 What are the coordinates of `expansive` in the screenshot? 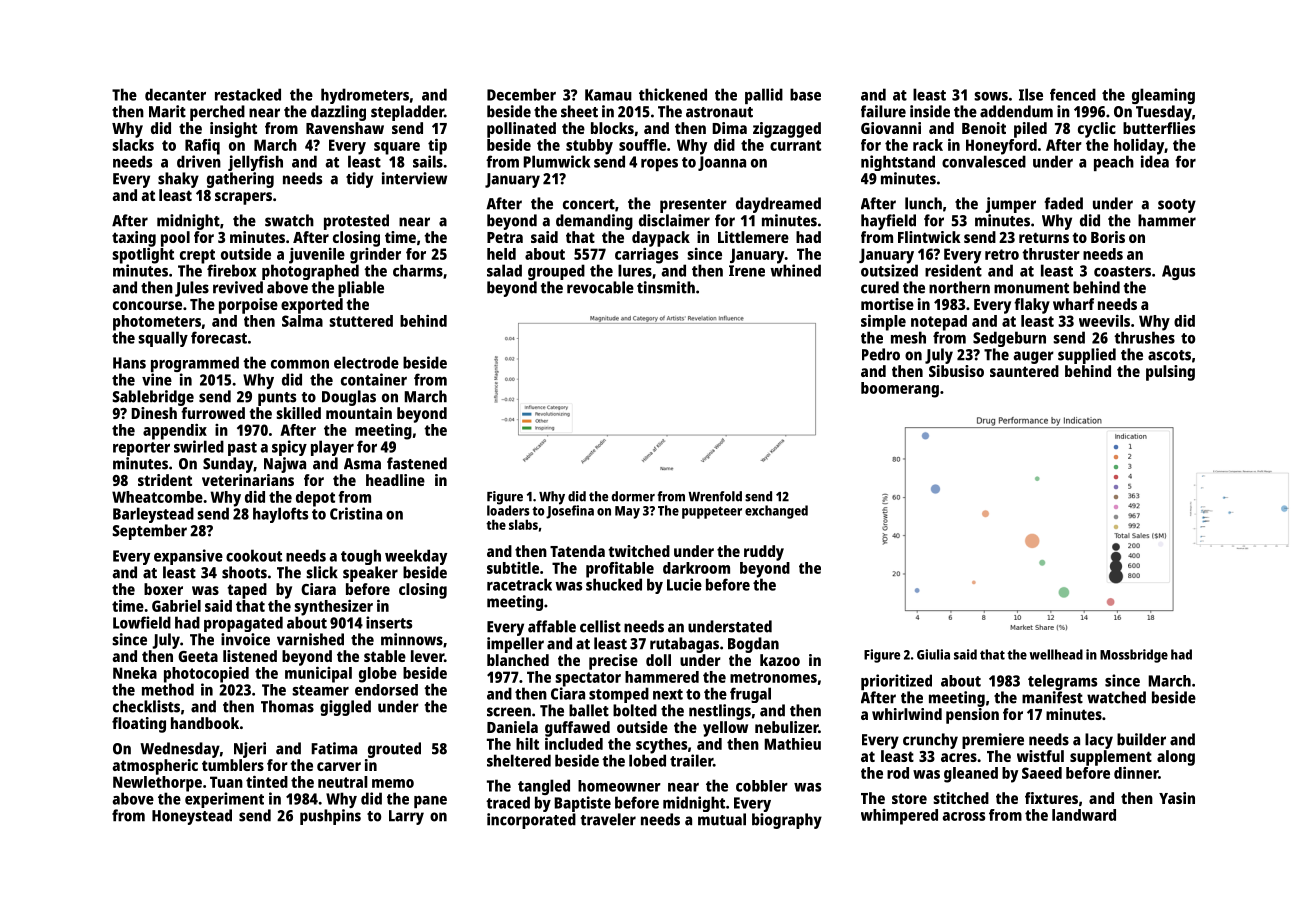 It's located at (188, 557).
